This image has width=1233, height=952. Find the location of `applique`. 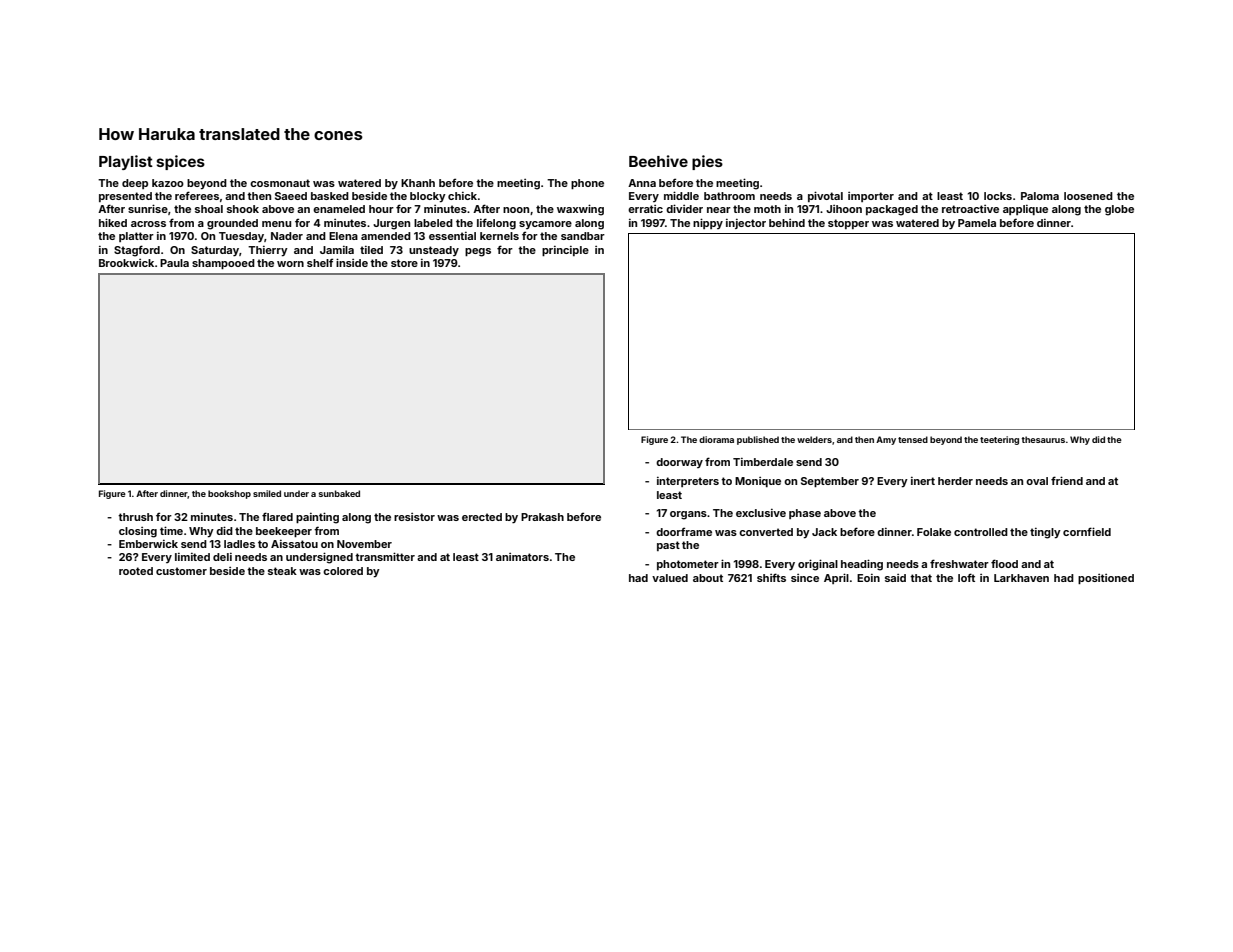

applique is located at coordinates (1025, 210).
